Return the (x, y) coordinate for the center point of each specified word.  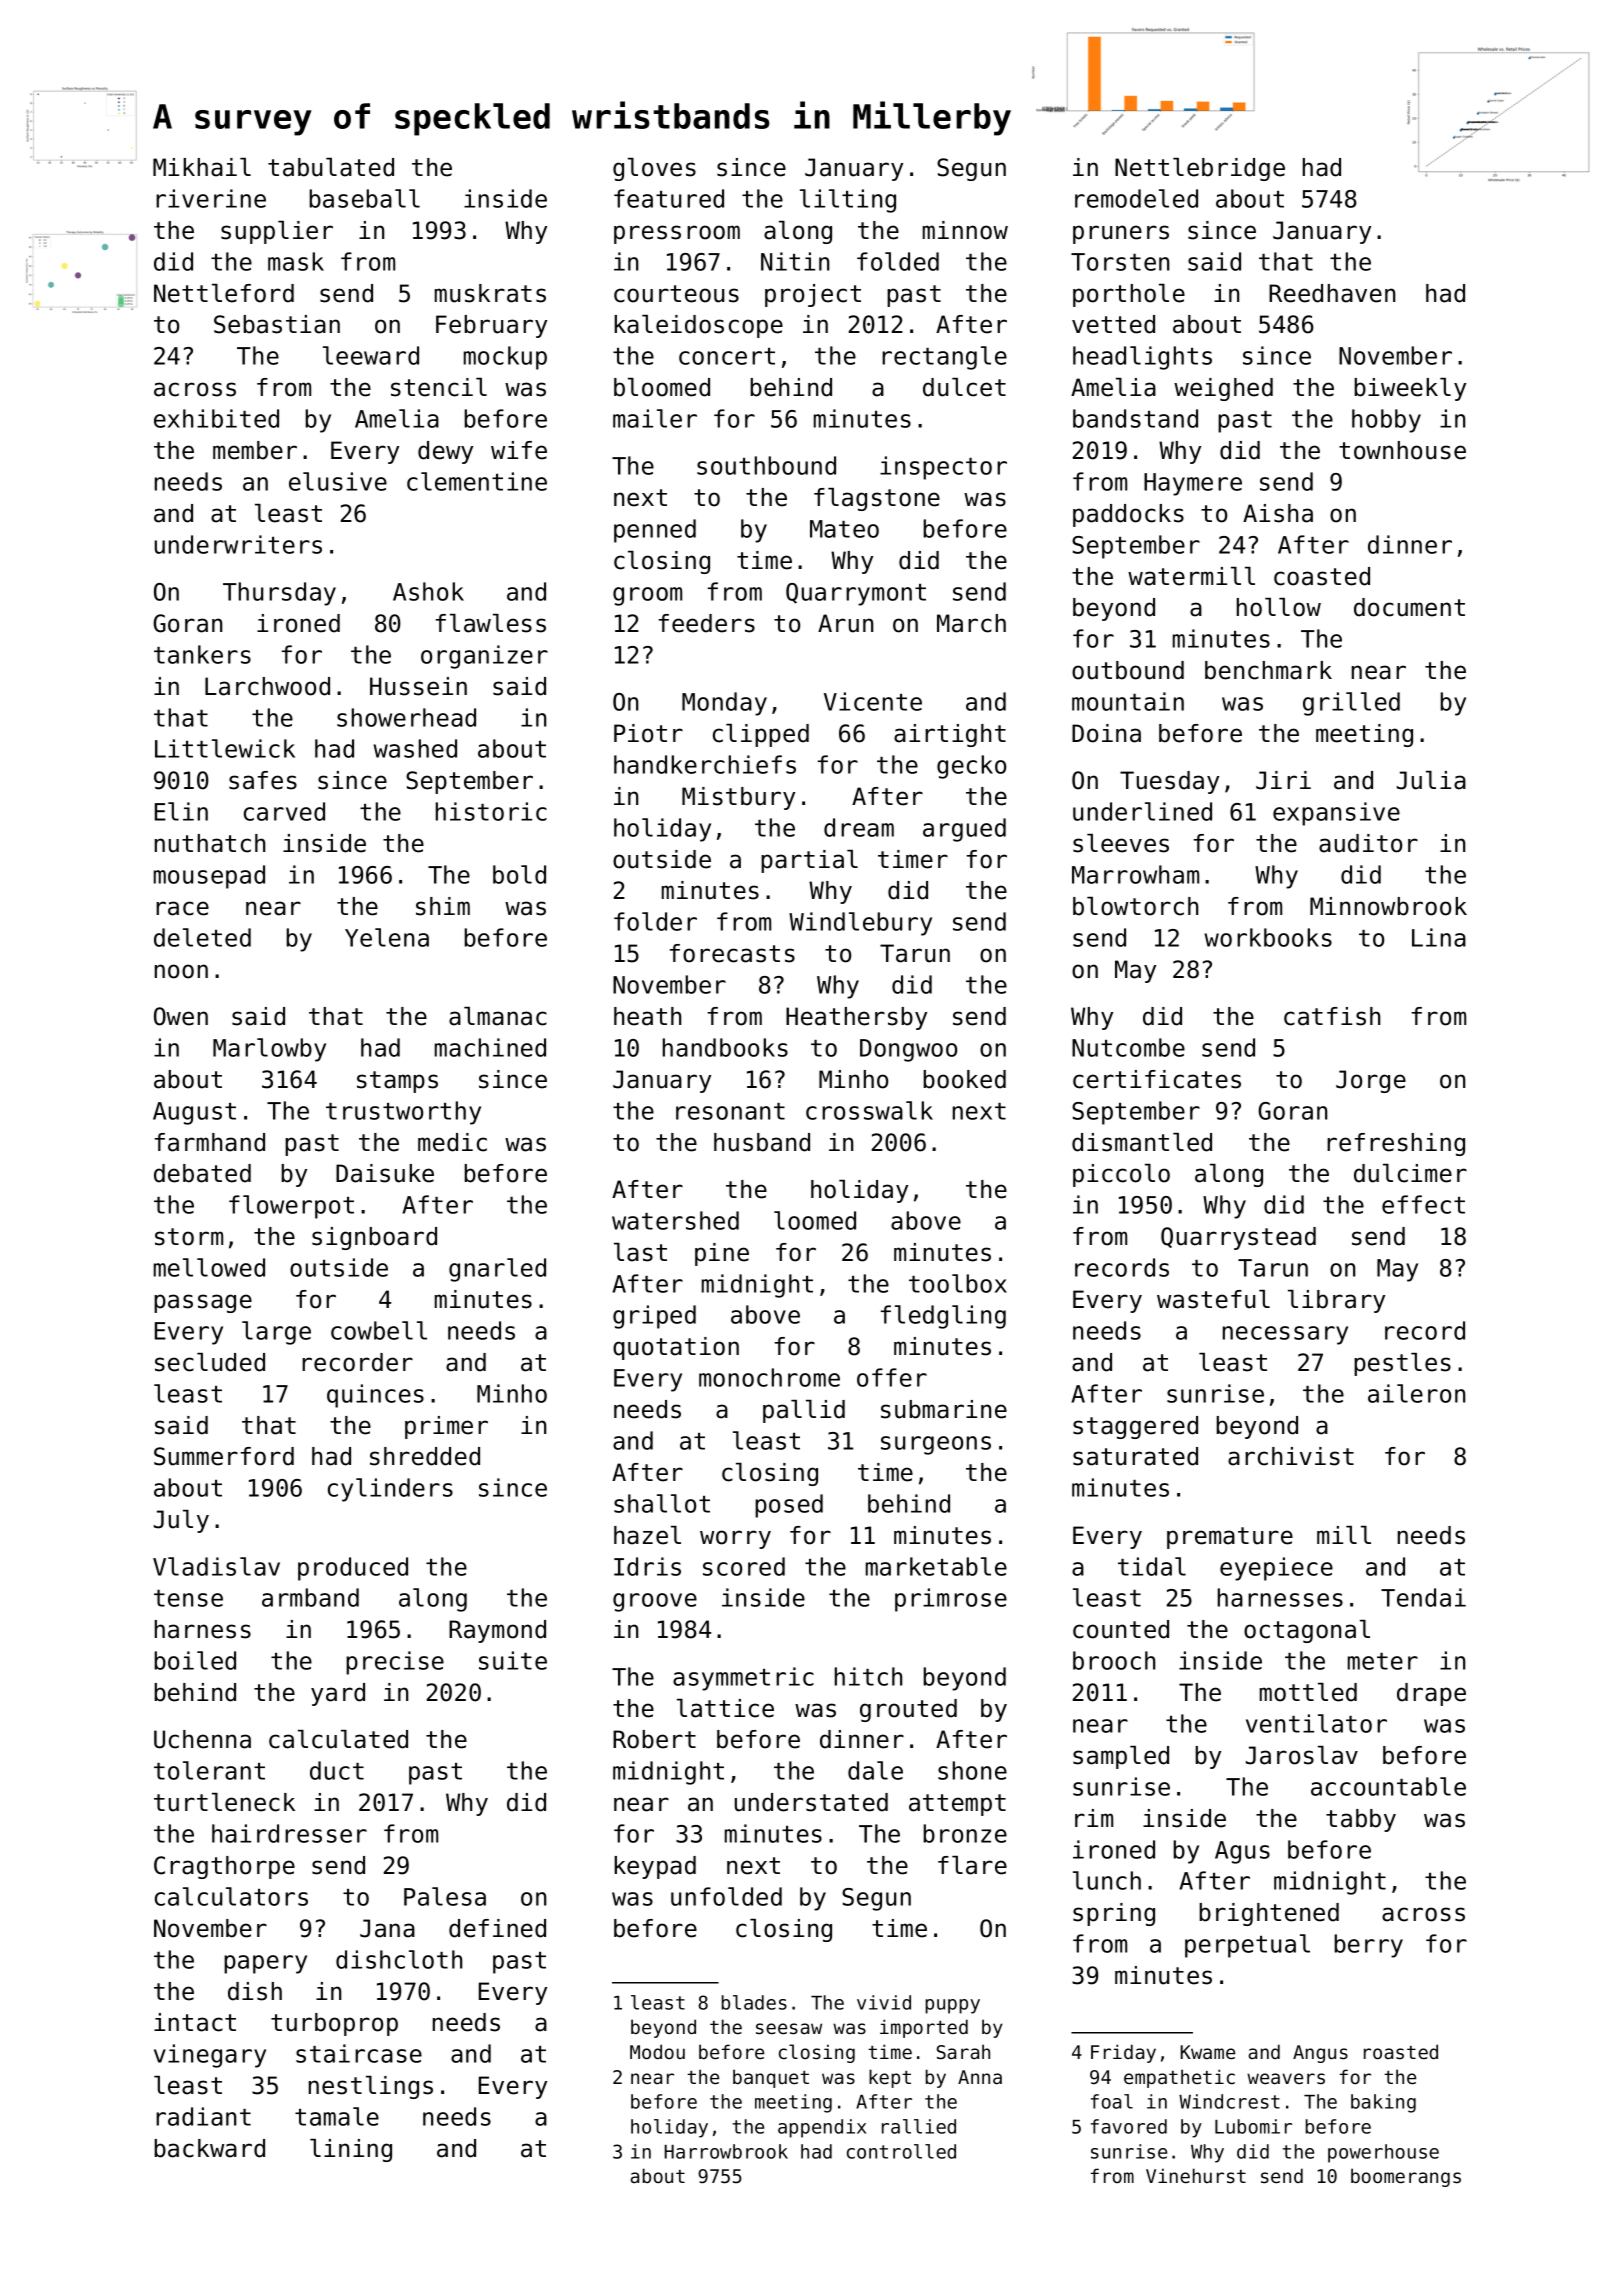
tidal (1152, 1566)
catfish (1332, 1016)
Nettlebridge (1200, 169)
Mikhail (202, 167)
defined (497, 1928)
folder (655, 921)
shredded (425, 1456)
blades (754, 2002)
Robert (654, 1739)
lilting (848, 201)
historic (491, 811)
